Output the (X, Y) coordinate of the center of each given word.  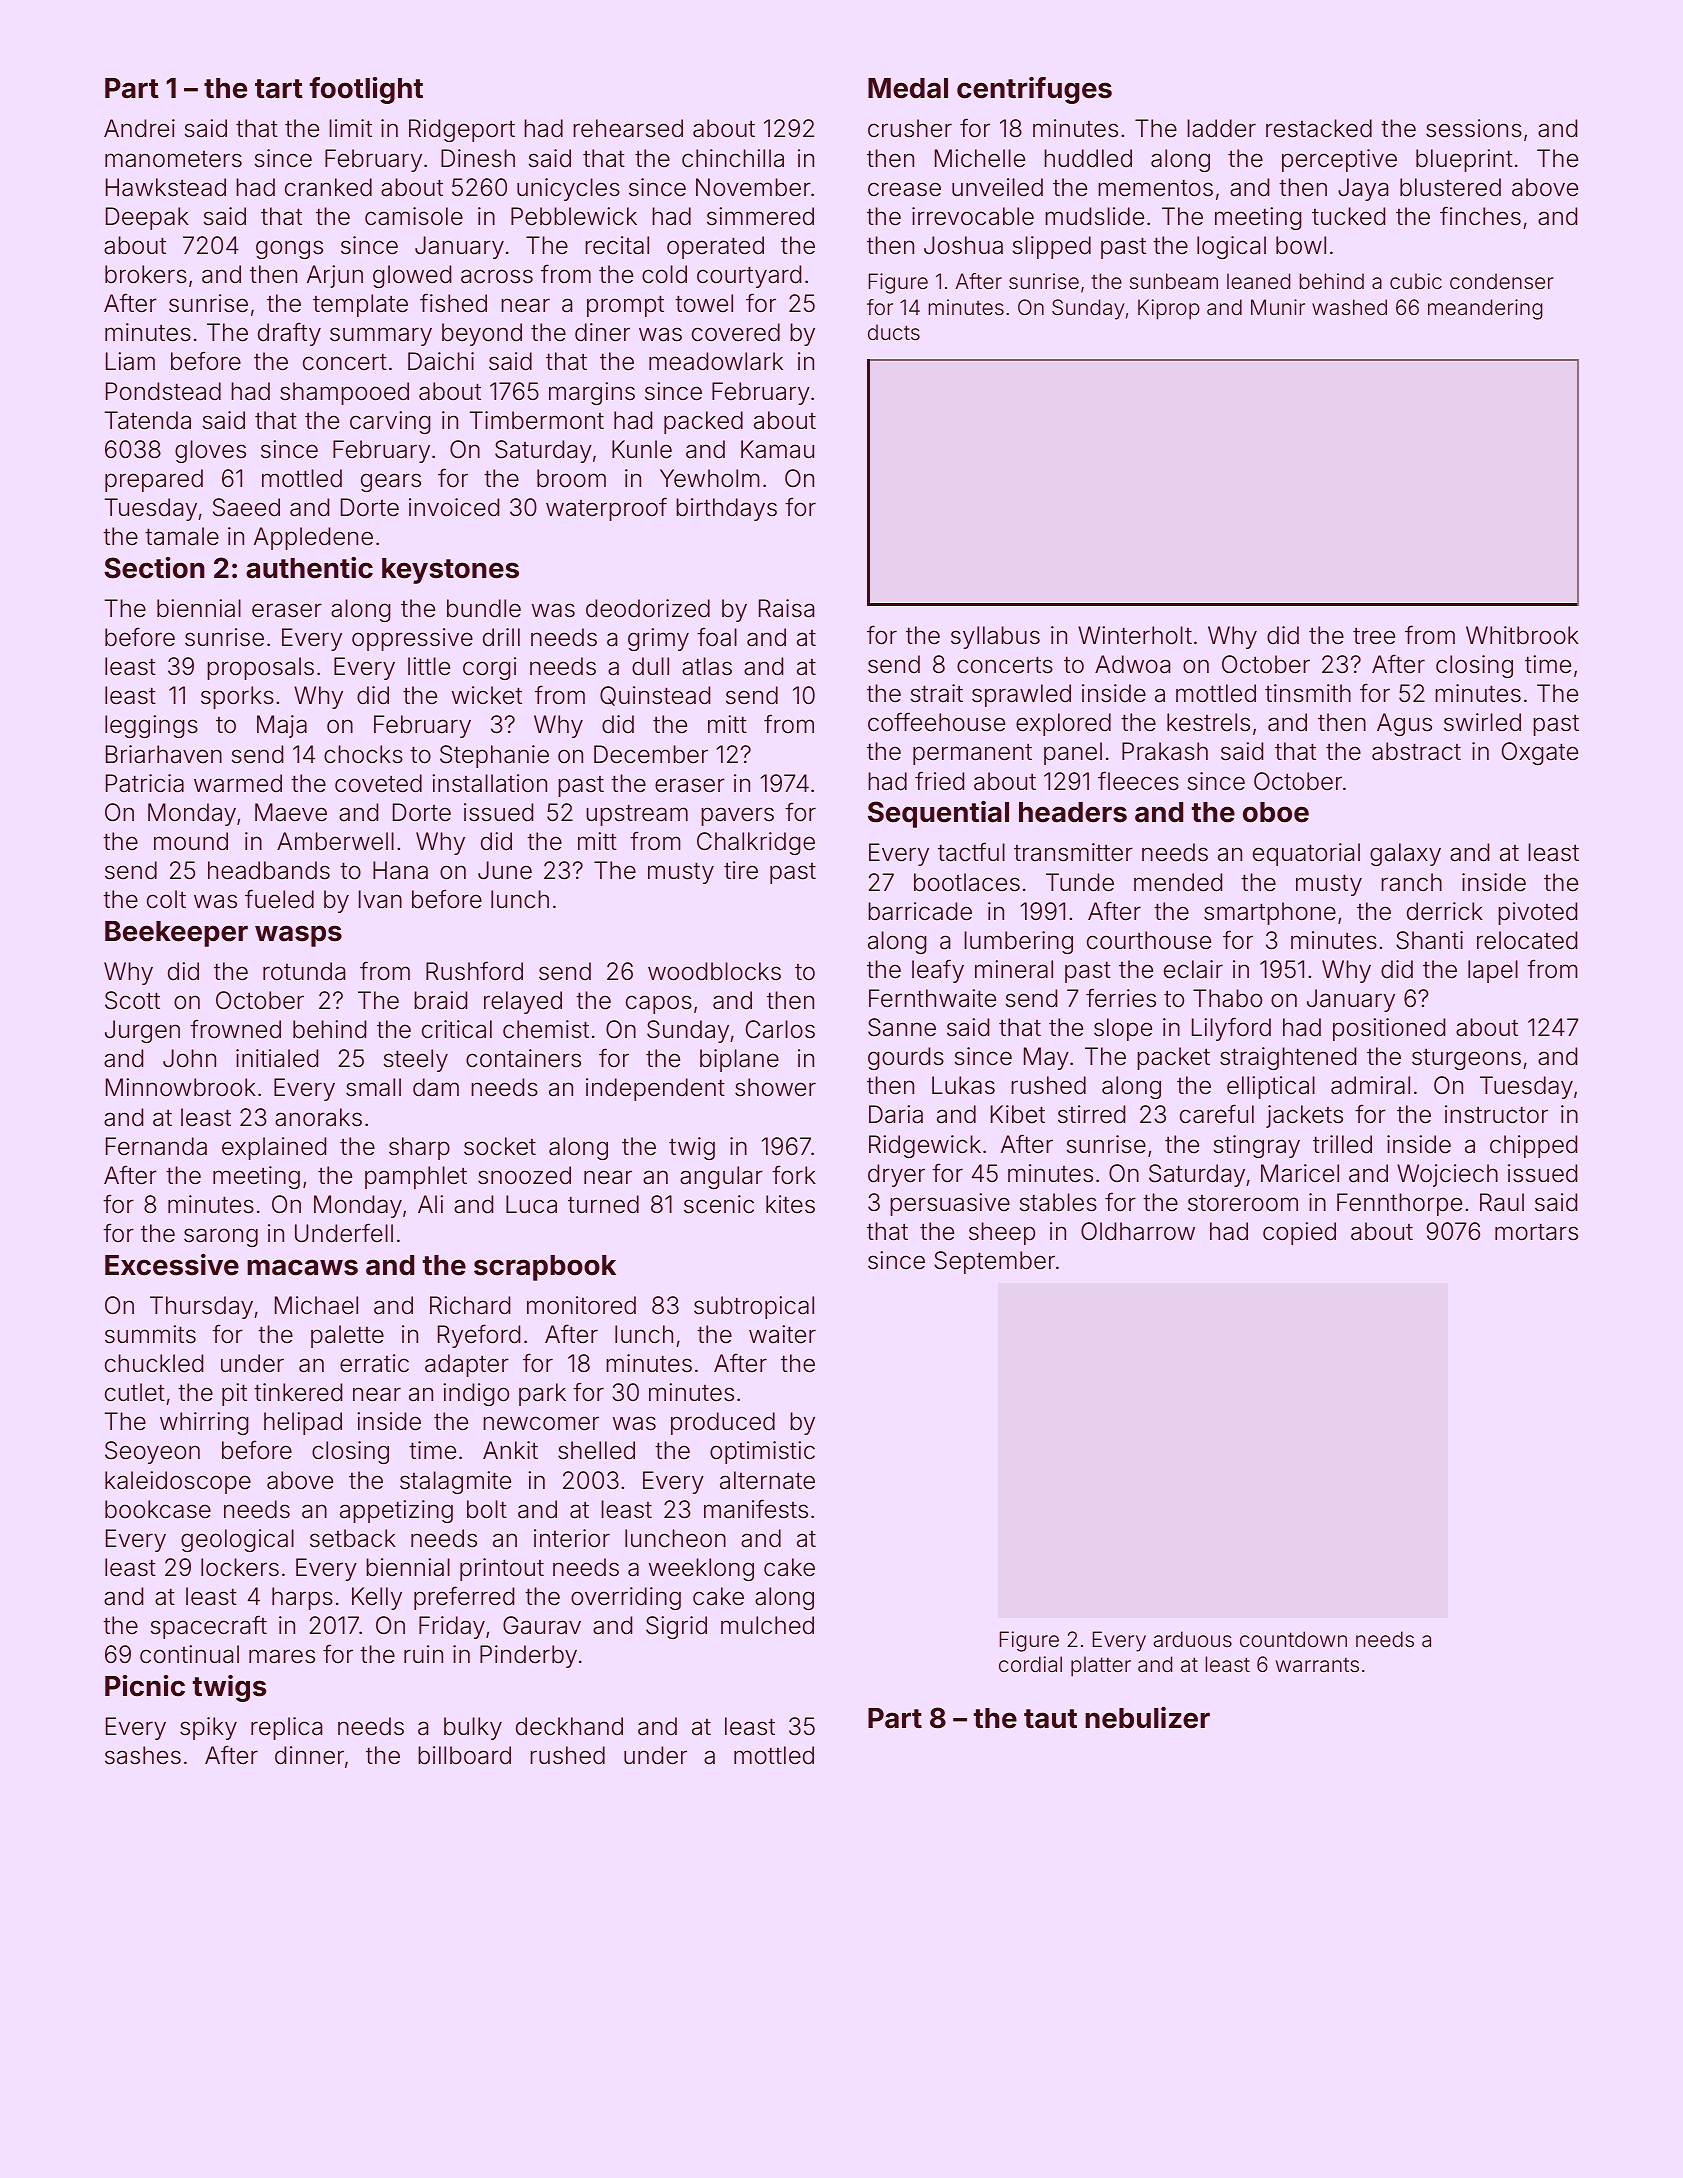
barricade (920, 911)
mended (1178, 882)
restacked (1319, 128)
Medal (908, 88)
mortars (1536, 1232)
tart (279, 89)
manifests (756, 1509)
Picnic (145, 1686)
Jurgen (142, 1031)
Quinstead (655, 696)
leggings (151, 726)
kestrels (1208, 722)
